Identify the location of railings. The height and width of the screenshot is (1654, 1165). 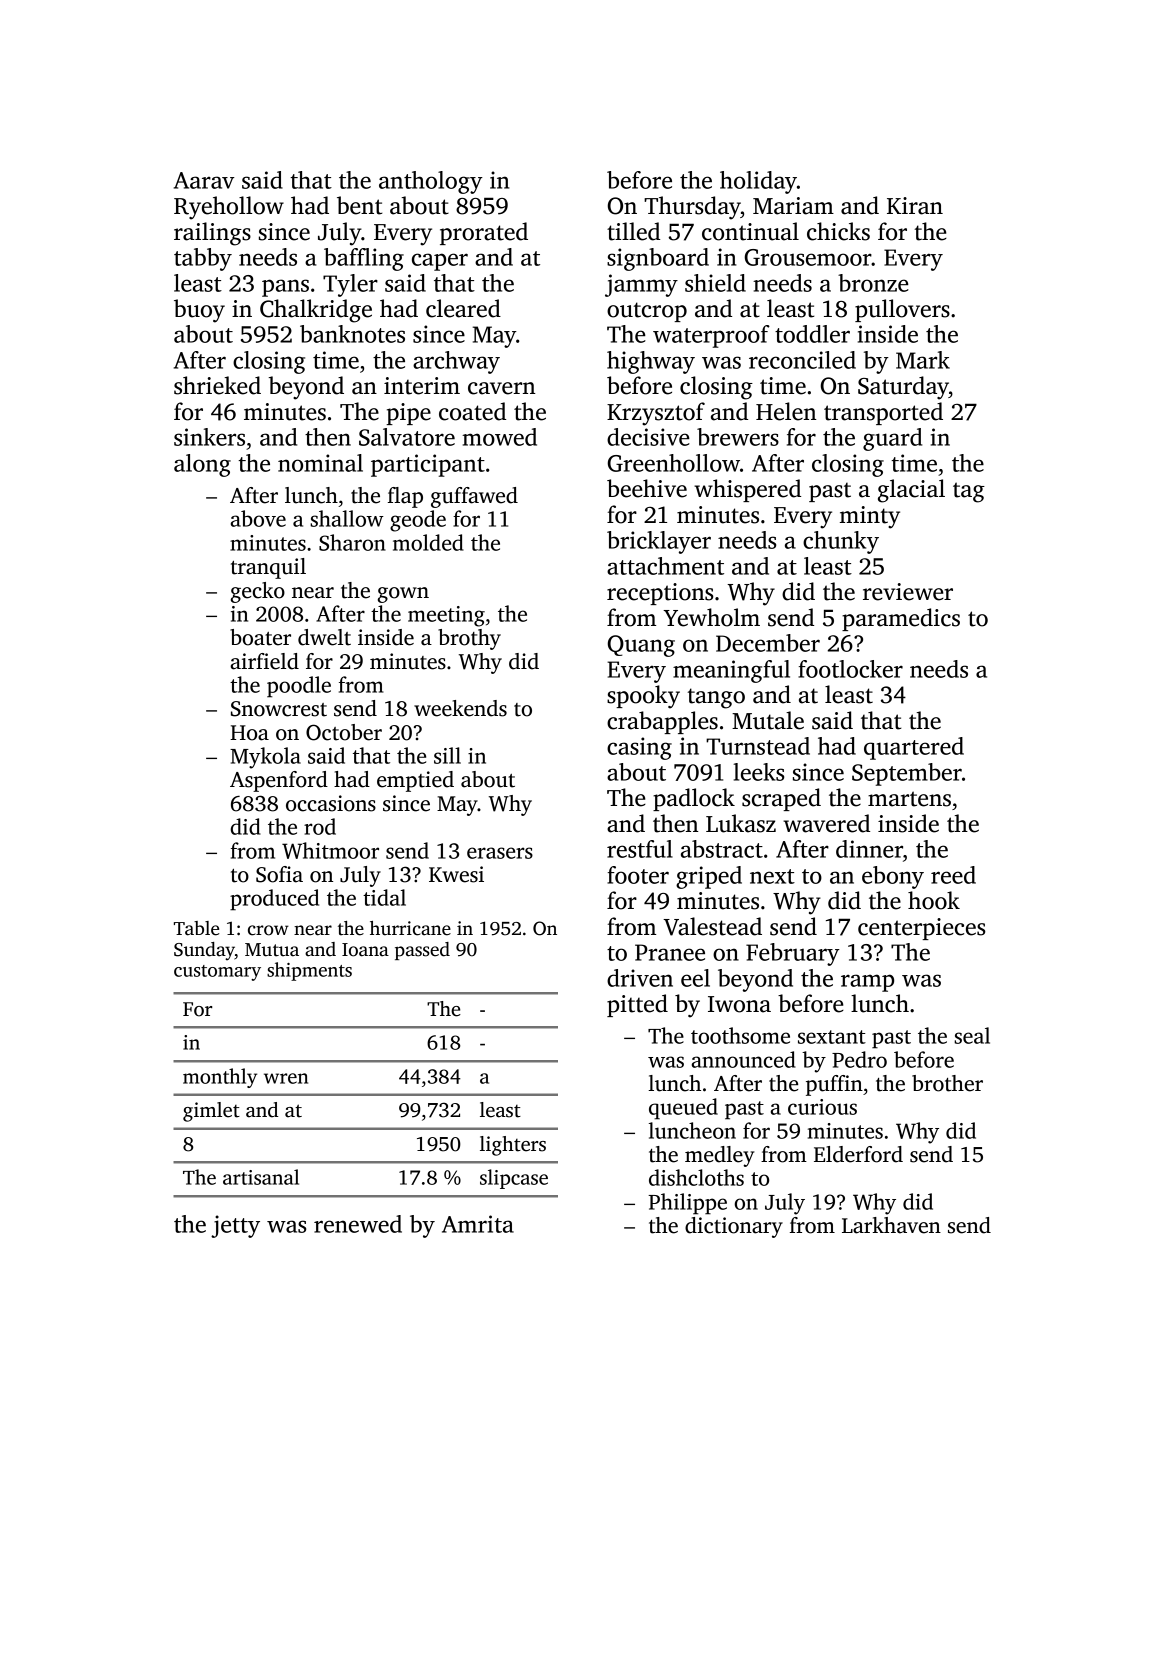
(212, 234).
